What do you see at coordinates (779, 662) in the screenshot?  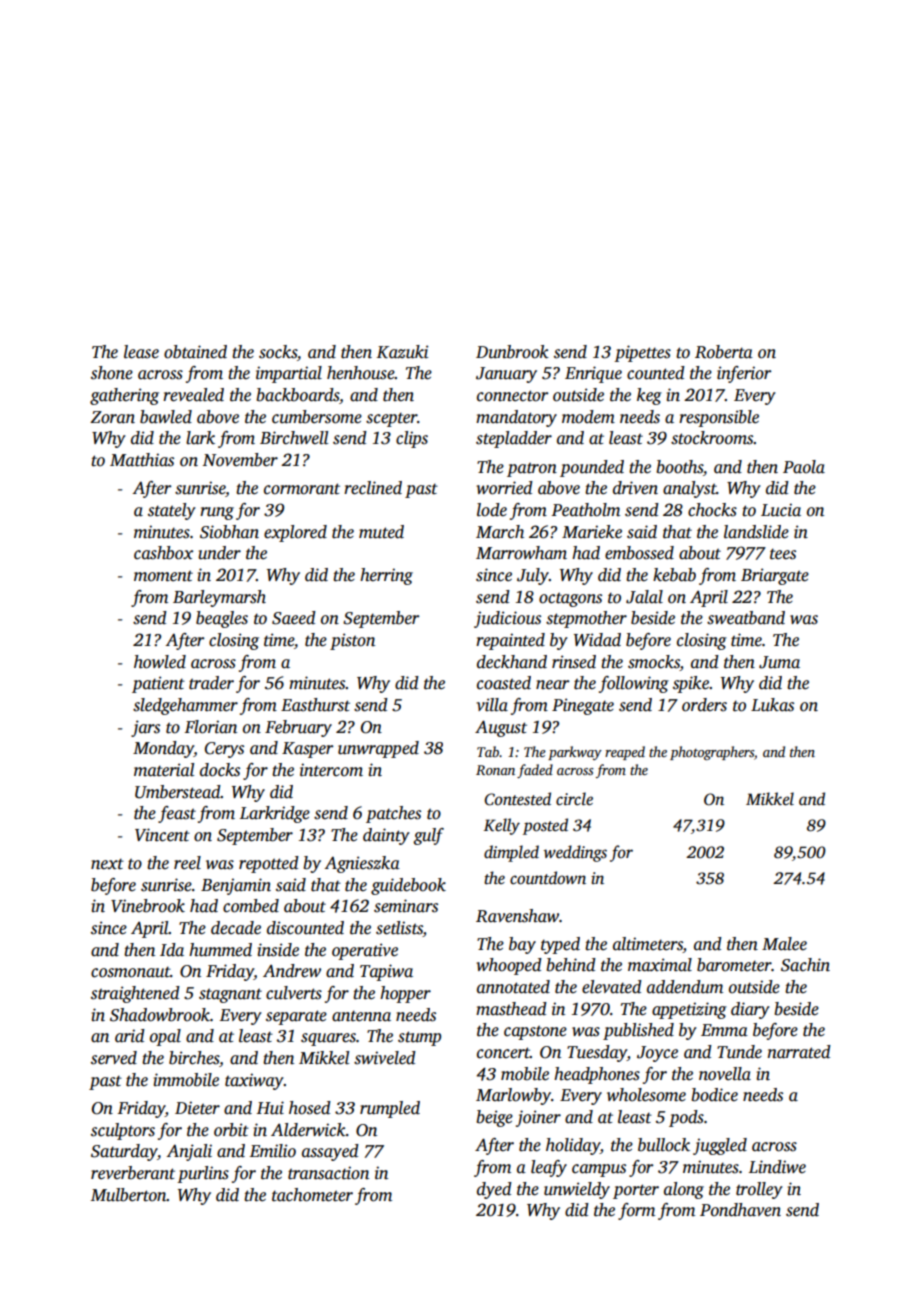 I see `Juma` at bounding box center [779, 662].
